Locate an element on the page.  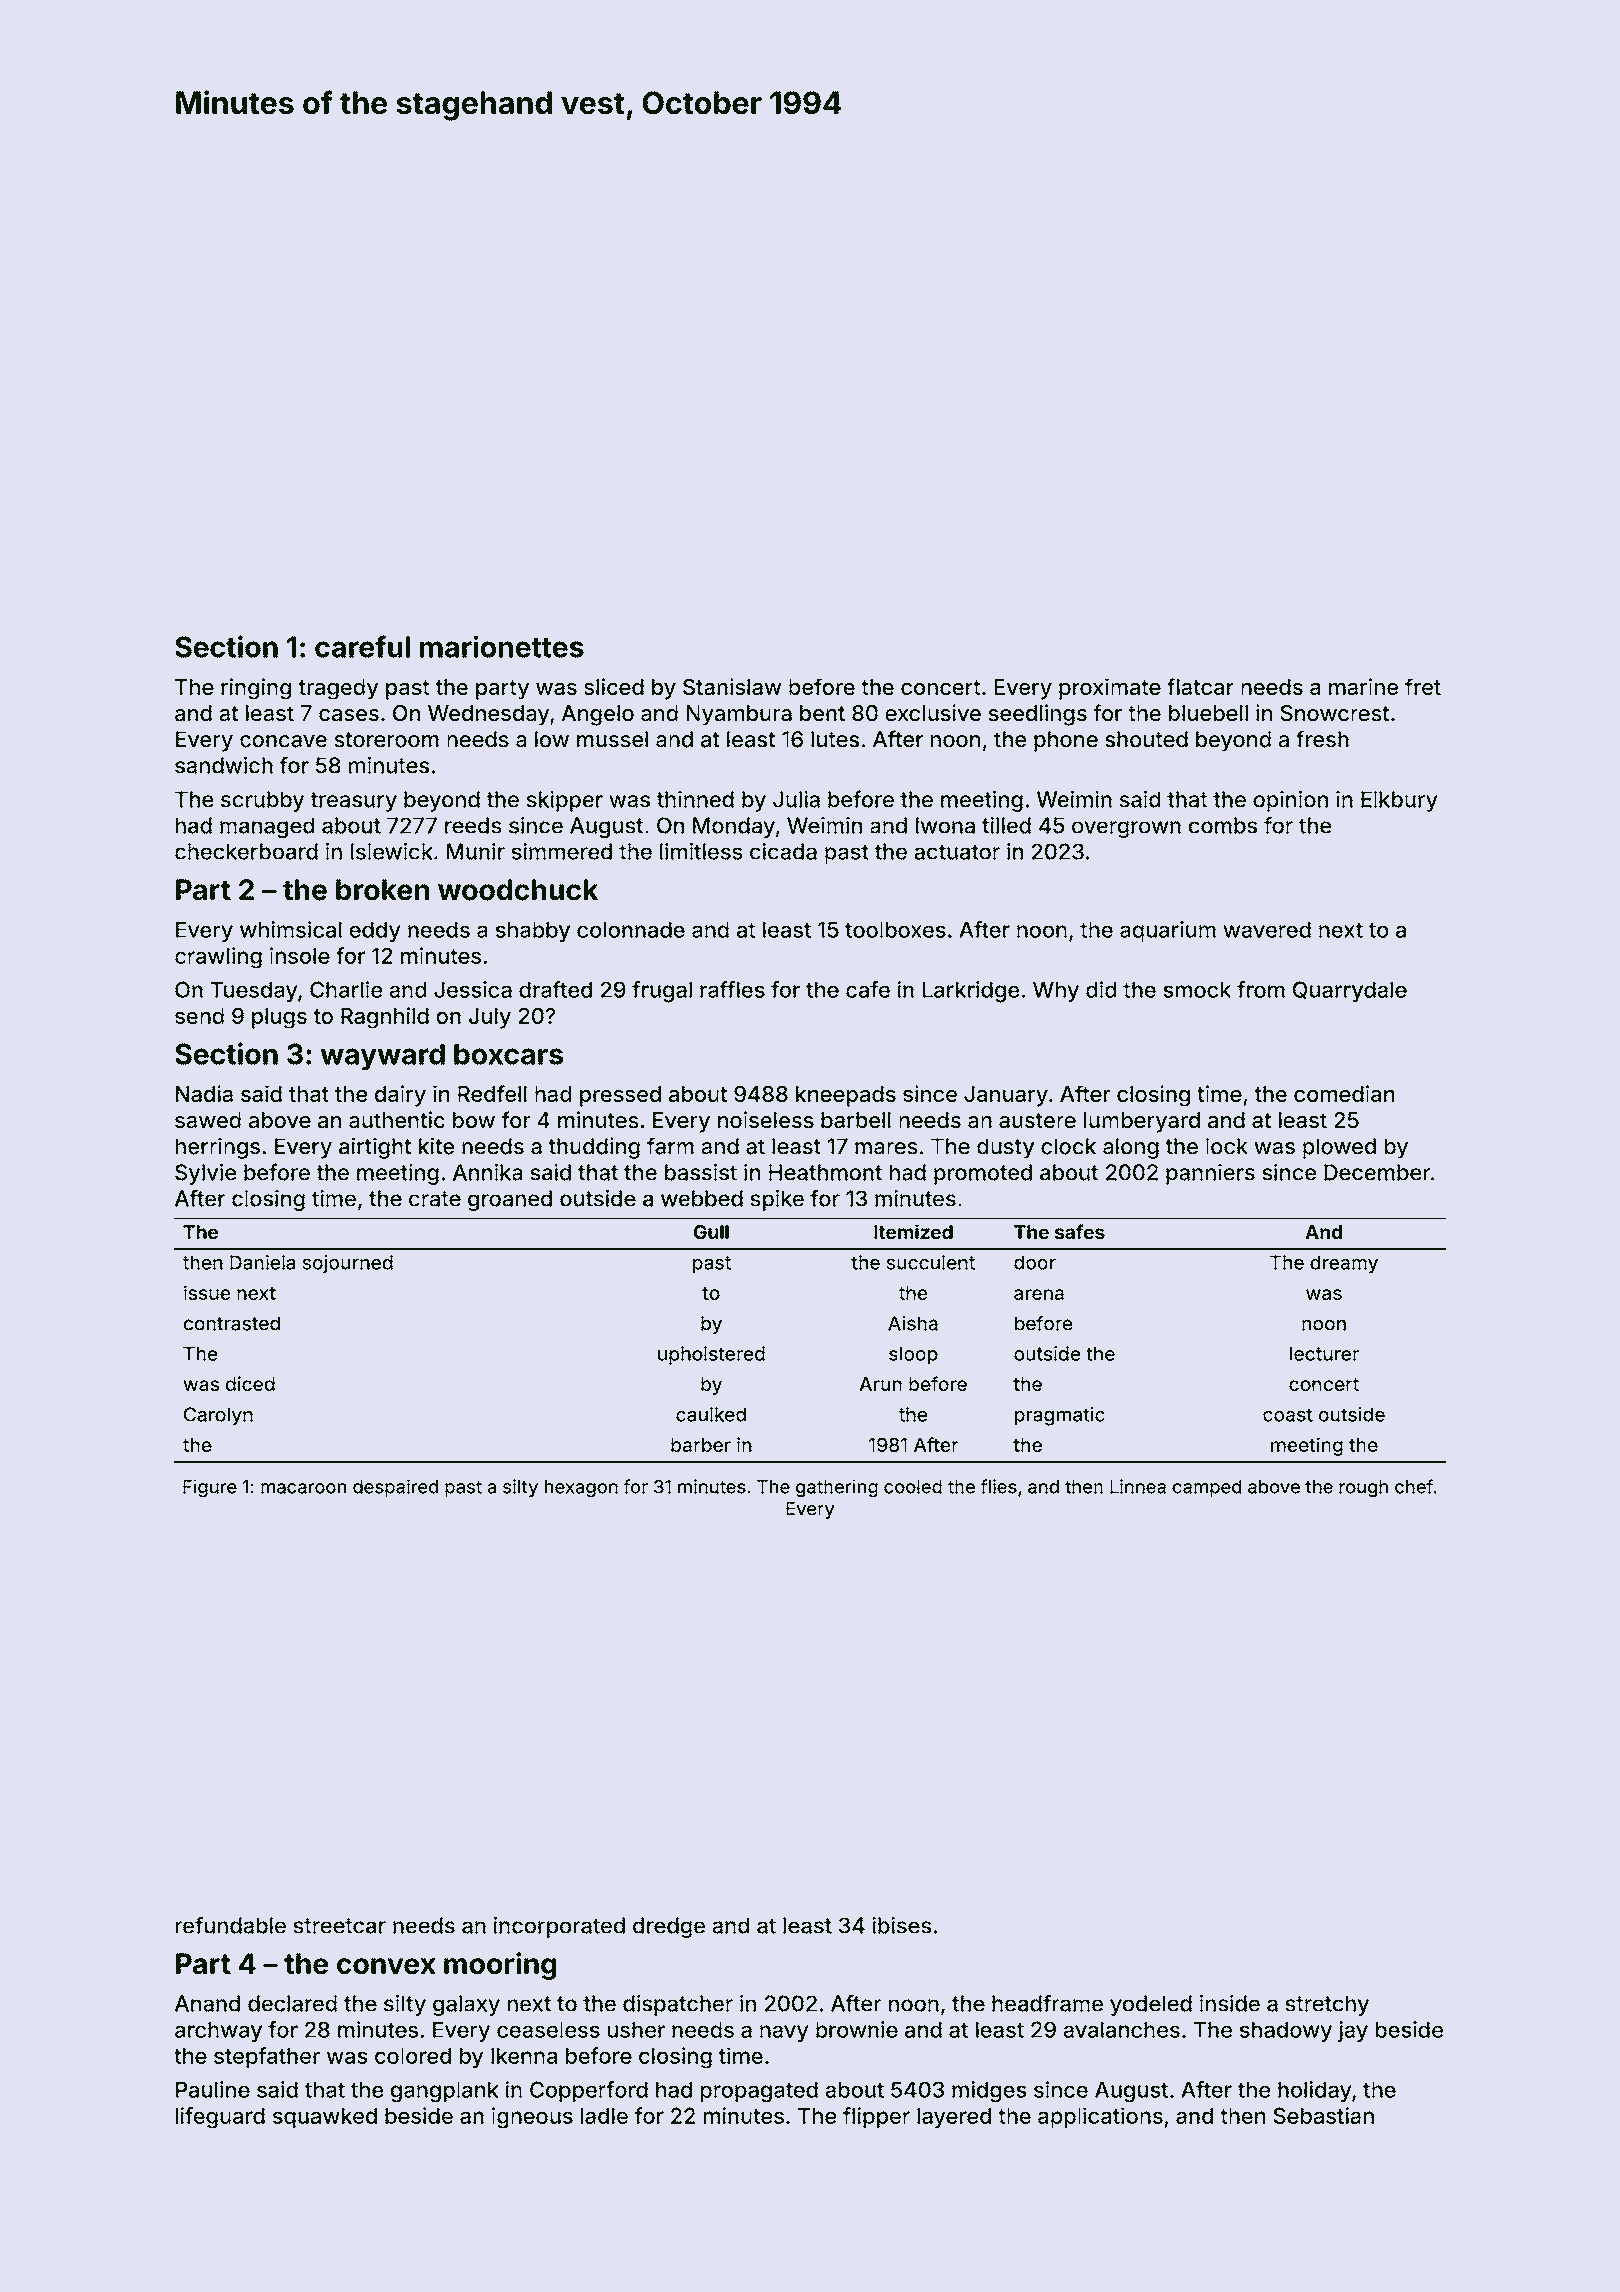
despaired is located at coordinates (395, 1488).
